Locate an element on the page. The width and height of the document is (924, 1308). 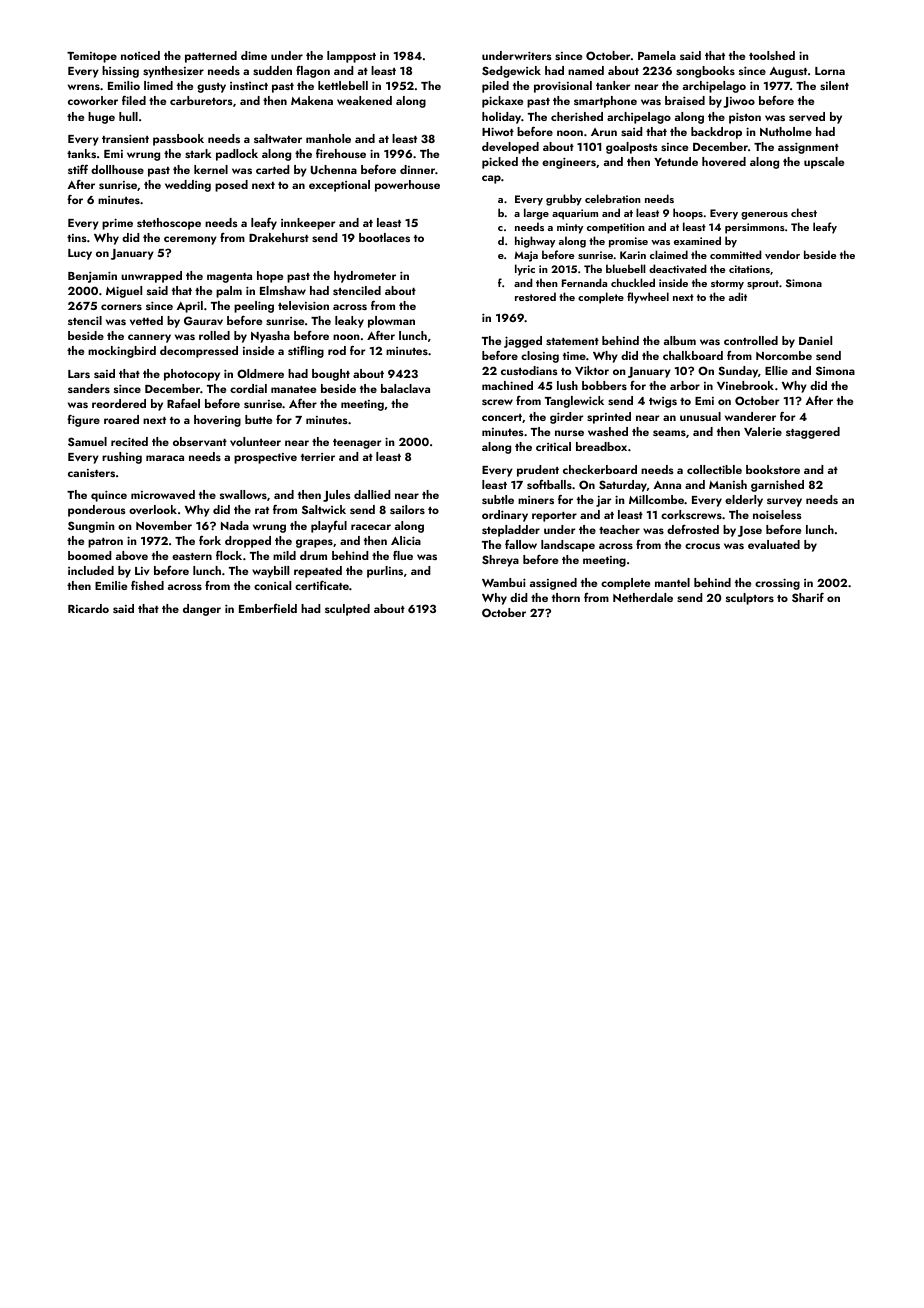
Ricardo is located at coordinates (88, 608).
